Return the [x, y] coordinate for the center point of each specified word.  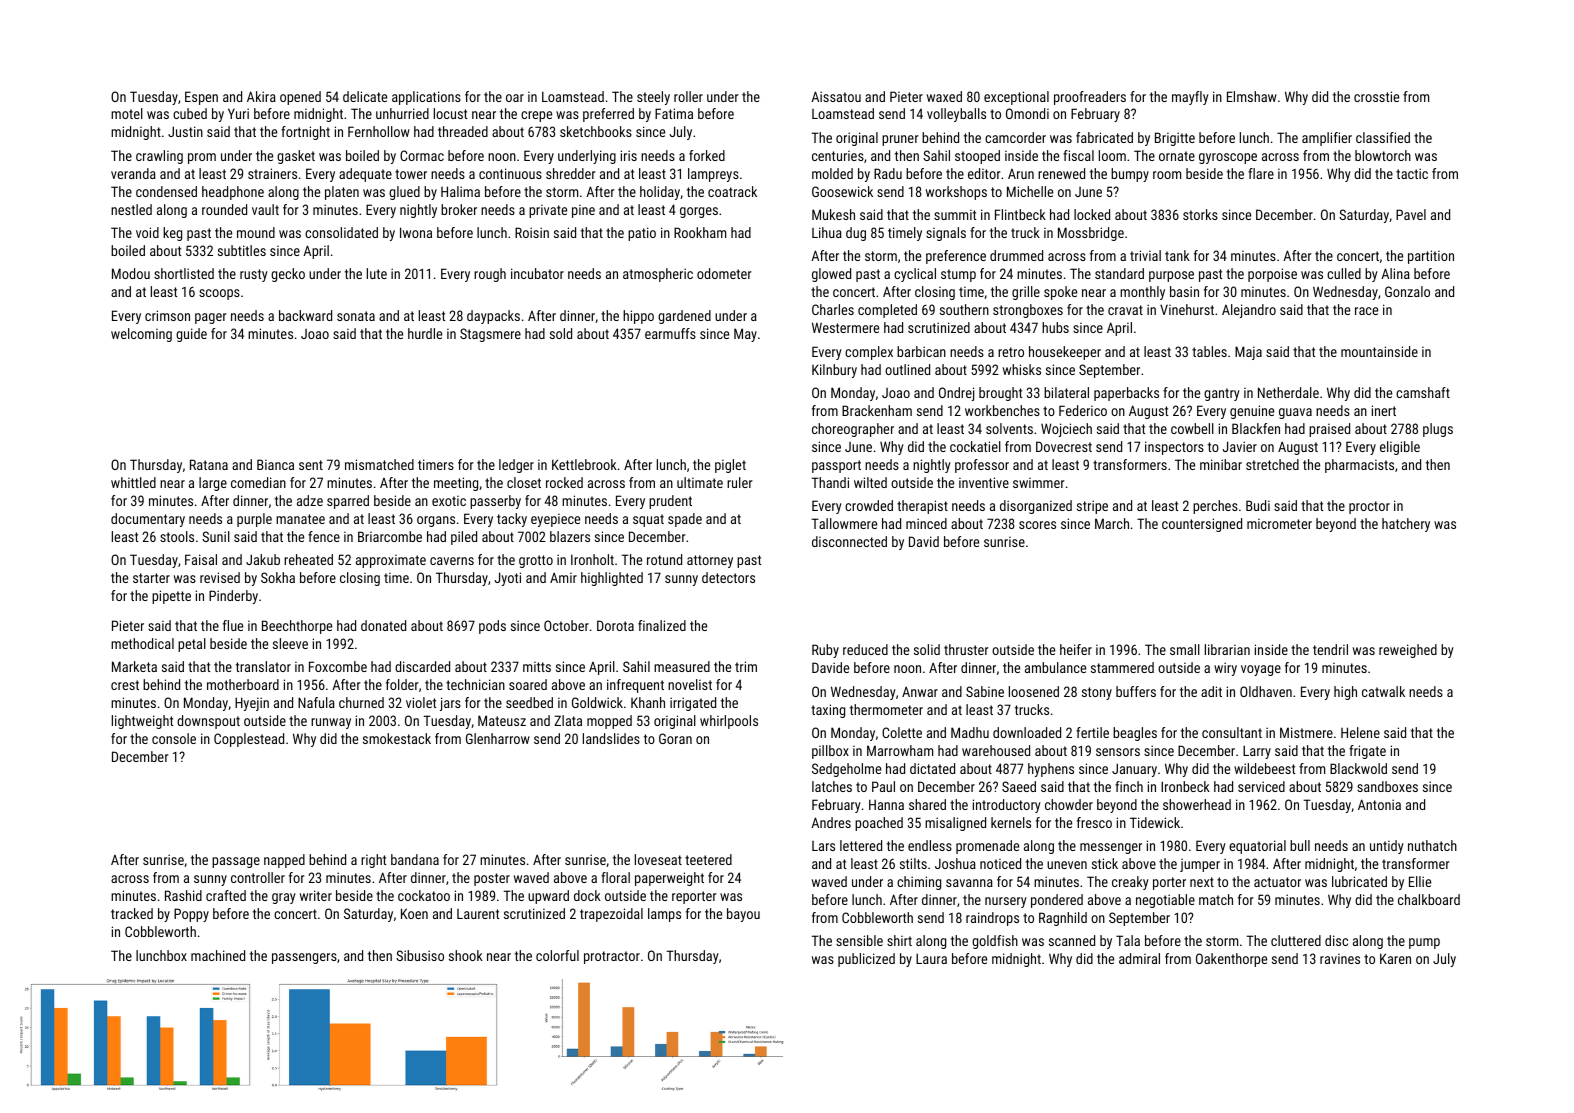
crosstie [1376, 96]
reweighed [1408, 651]
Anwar [920, 691]
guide [191, 335]
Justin [185, 131]
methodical [142, 643]
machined [218, 955]
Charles [833, 309]
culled [1344, 273]
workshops [956, 193]
